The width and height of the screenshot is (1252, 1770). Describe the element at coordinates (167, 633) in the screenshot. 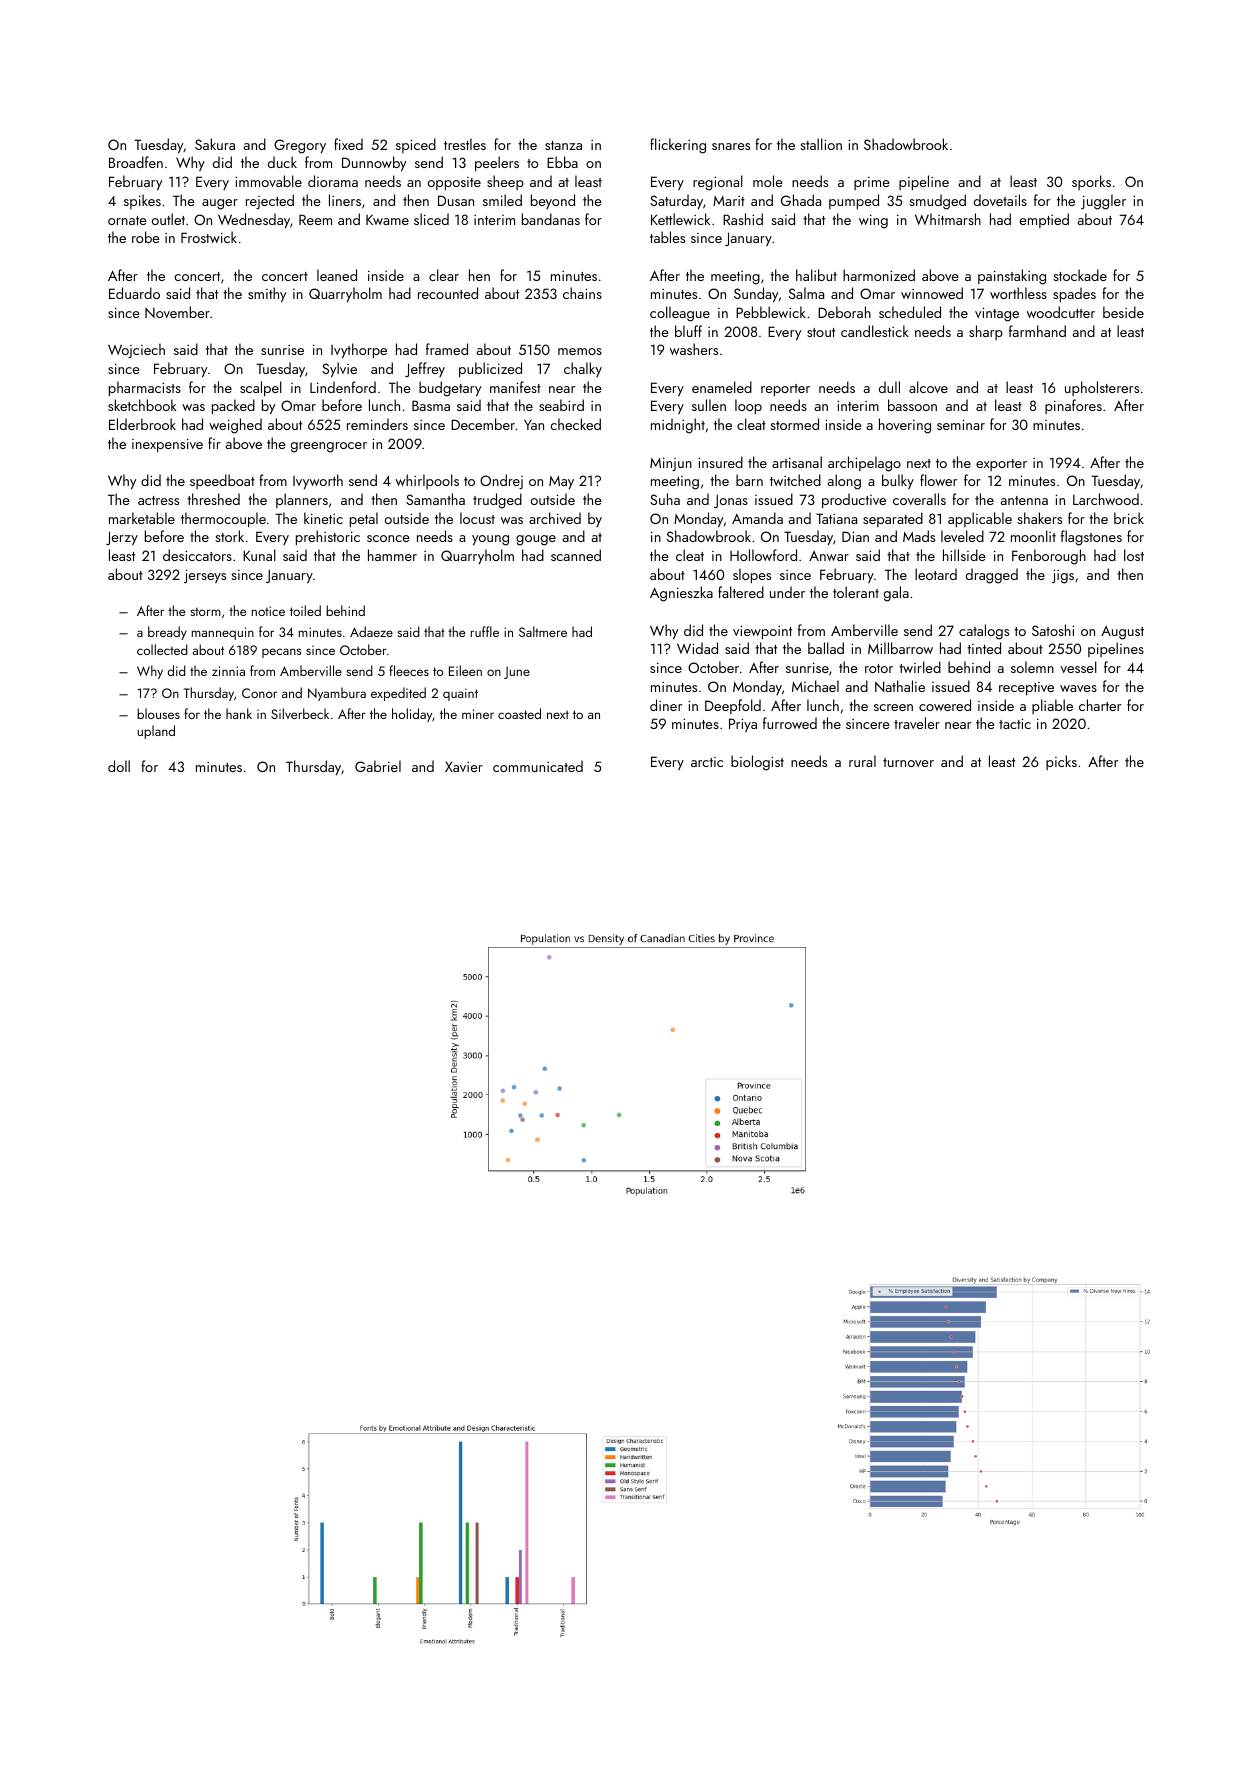

I see `bready` at that location.
